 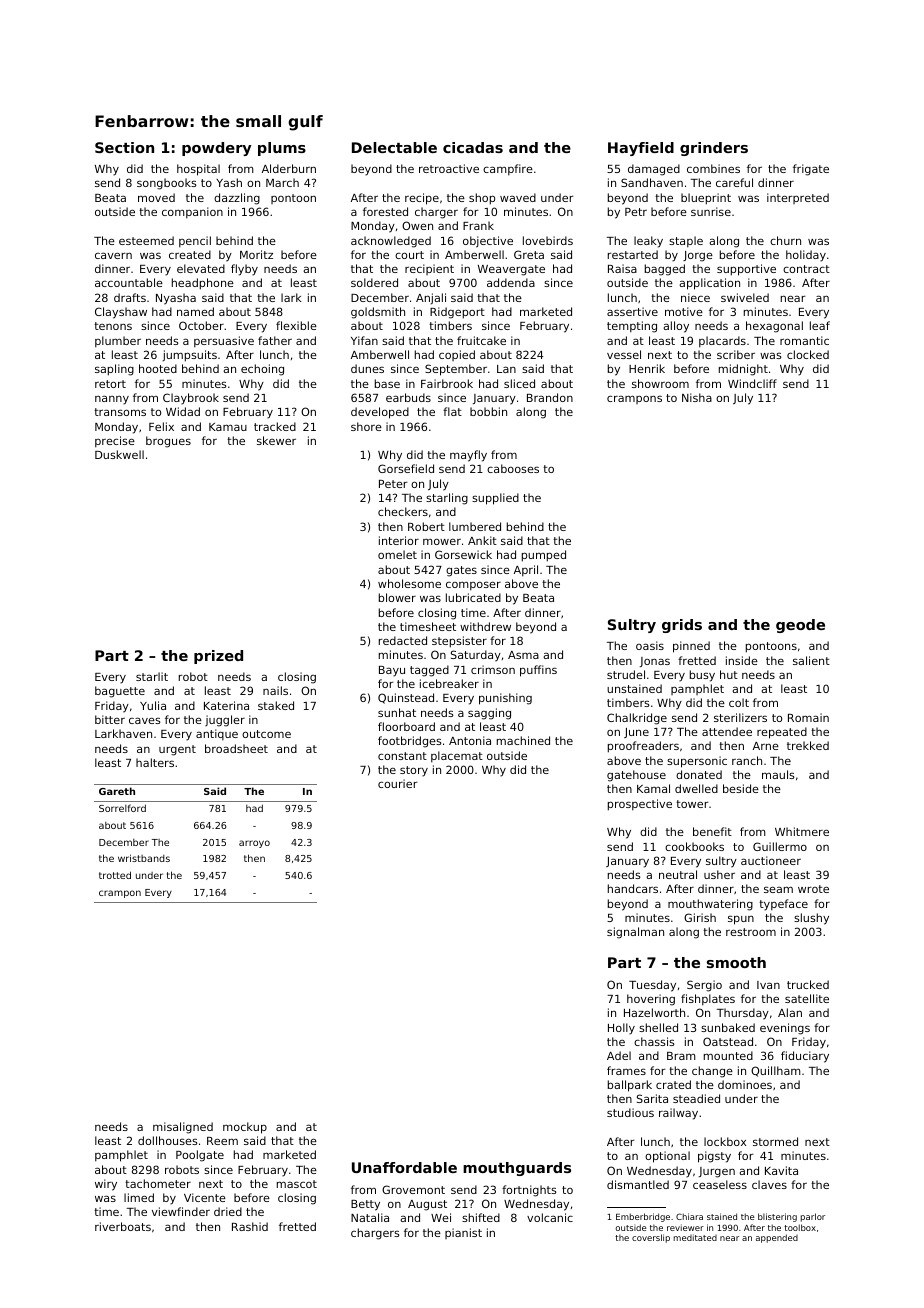 What do you see at coordinates (123, 1226) in the image?
I see `riverboats` at bounding box center [123, 1226].
